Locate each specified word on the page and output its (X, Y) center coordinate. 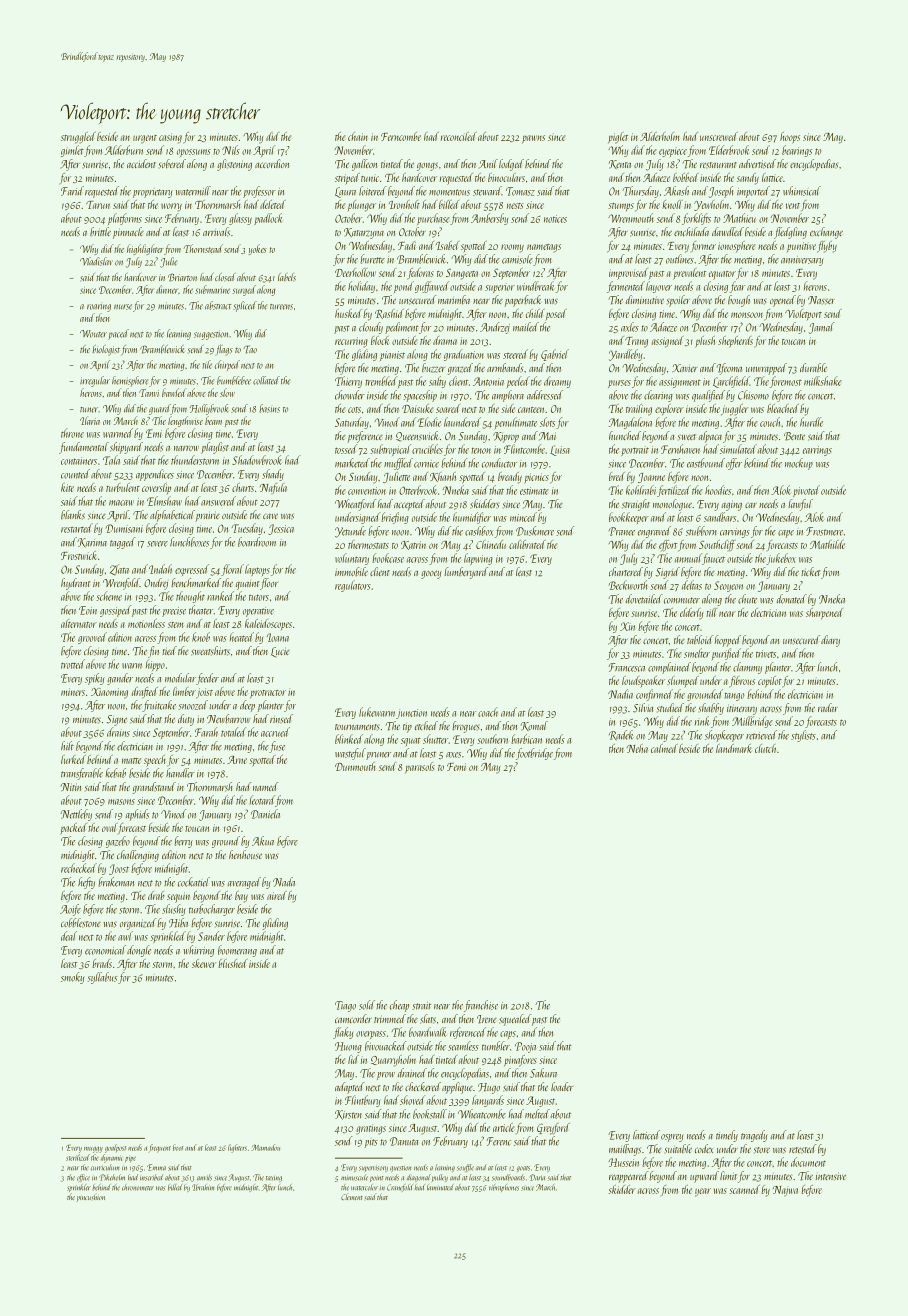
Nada (284, 882)
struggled (78, 138)
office (83, 1178)
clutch (765, 748)
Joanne (651, 478)
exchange (826, 233)
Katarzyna (364, 233)
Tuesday (247, 529)
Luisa (560, 450)
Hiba (178, 923)
